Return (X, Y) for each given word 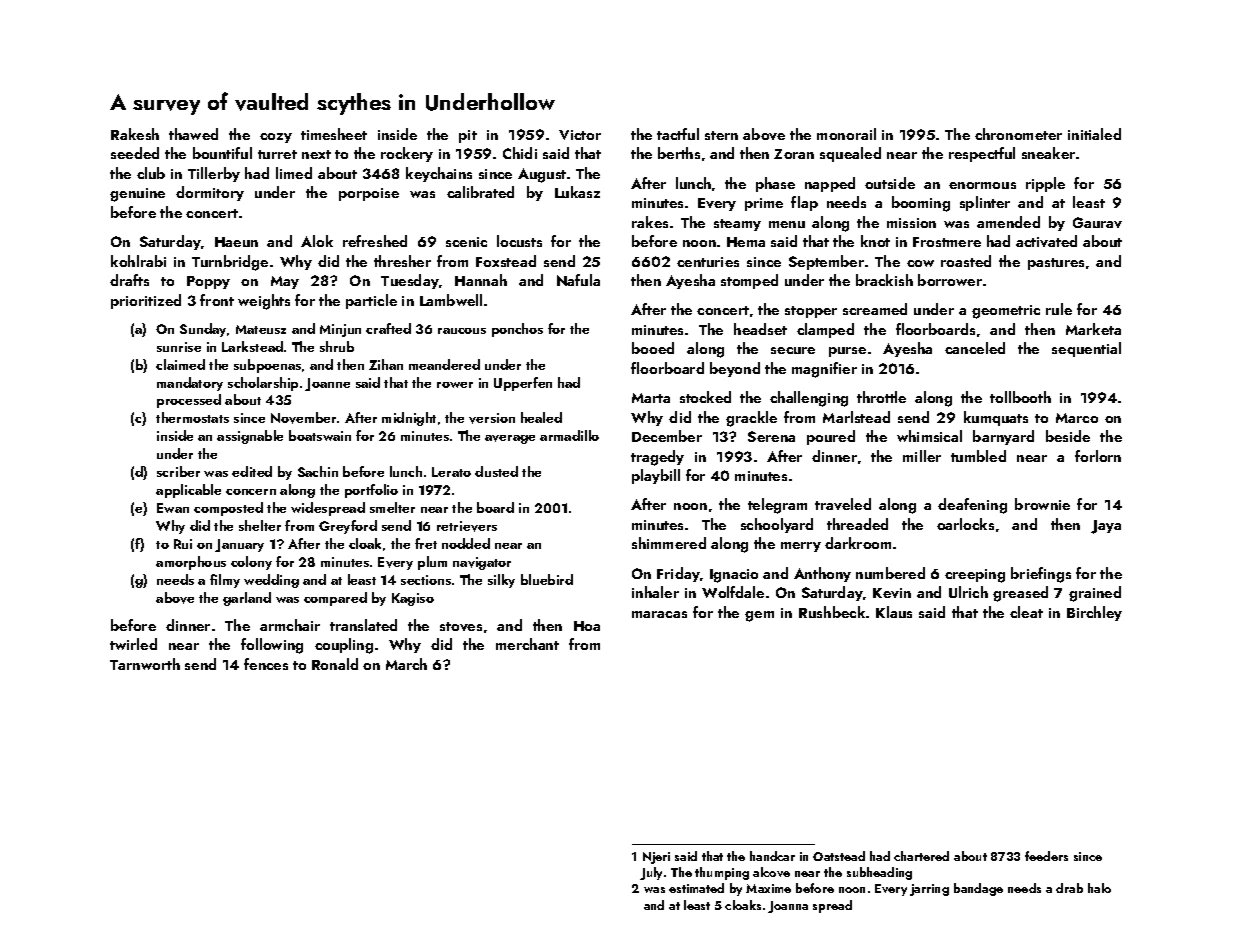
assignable (250, 437)
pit (468, 136)
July (651, 873)
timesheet (334, 134)
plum (432, 563)
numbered (890, 573)
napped (830, 184)
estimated (696, 888)
